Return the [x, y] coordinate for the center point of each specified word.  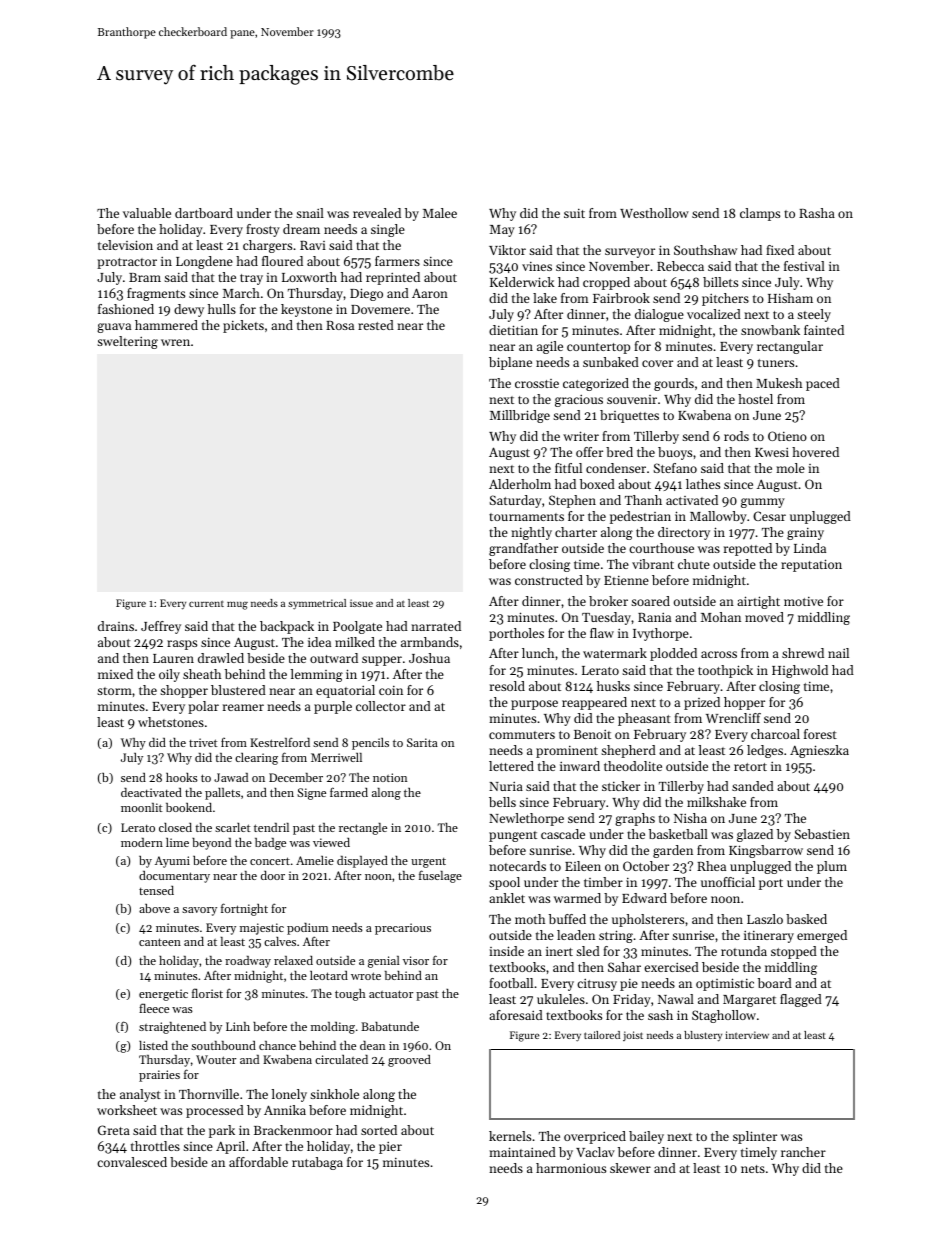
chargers [267, 246]
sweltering [127, 342]
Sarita [422, 742]
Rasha [817, 213]
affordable [258, 1162]
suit [574, 213]
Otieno [787, 436]
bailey [646, 1137]
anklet [507, 898]
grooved [409, 1061]
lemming [317, 675]
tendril [271, 827]
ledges [765, 751]
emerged [822, 936]
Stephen [572, 501]
